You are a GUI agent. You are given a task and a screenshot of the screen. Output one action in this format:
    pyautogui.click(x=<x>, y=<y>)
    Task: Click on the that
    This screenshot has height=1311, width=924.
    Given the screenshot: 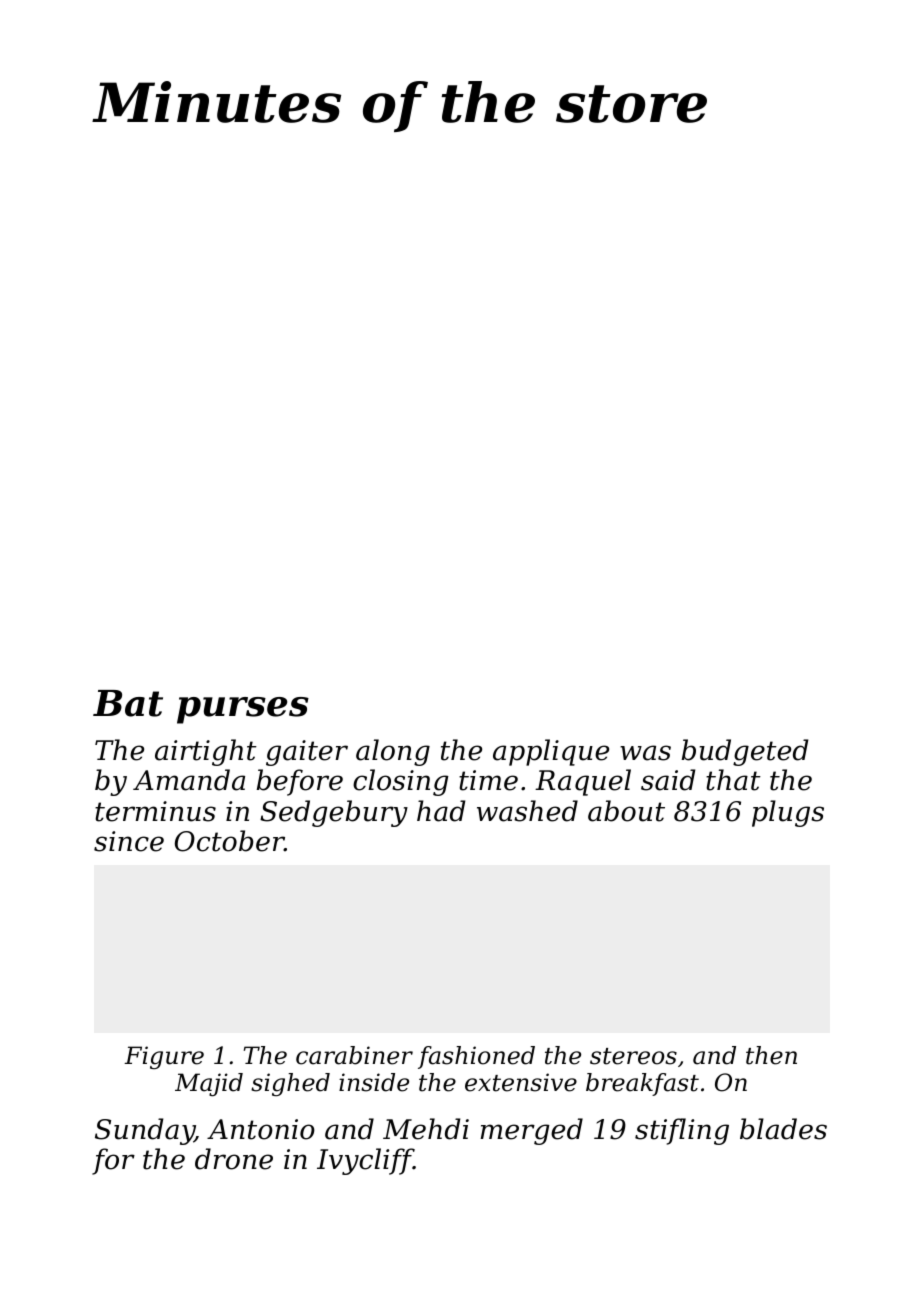 What is the action you would take?
    pyautogui.click(x=733, y=780)
